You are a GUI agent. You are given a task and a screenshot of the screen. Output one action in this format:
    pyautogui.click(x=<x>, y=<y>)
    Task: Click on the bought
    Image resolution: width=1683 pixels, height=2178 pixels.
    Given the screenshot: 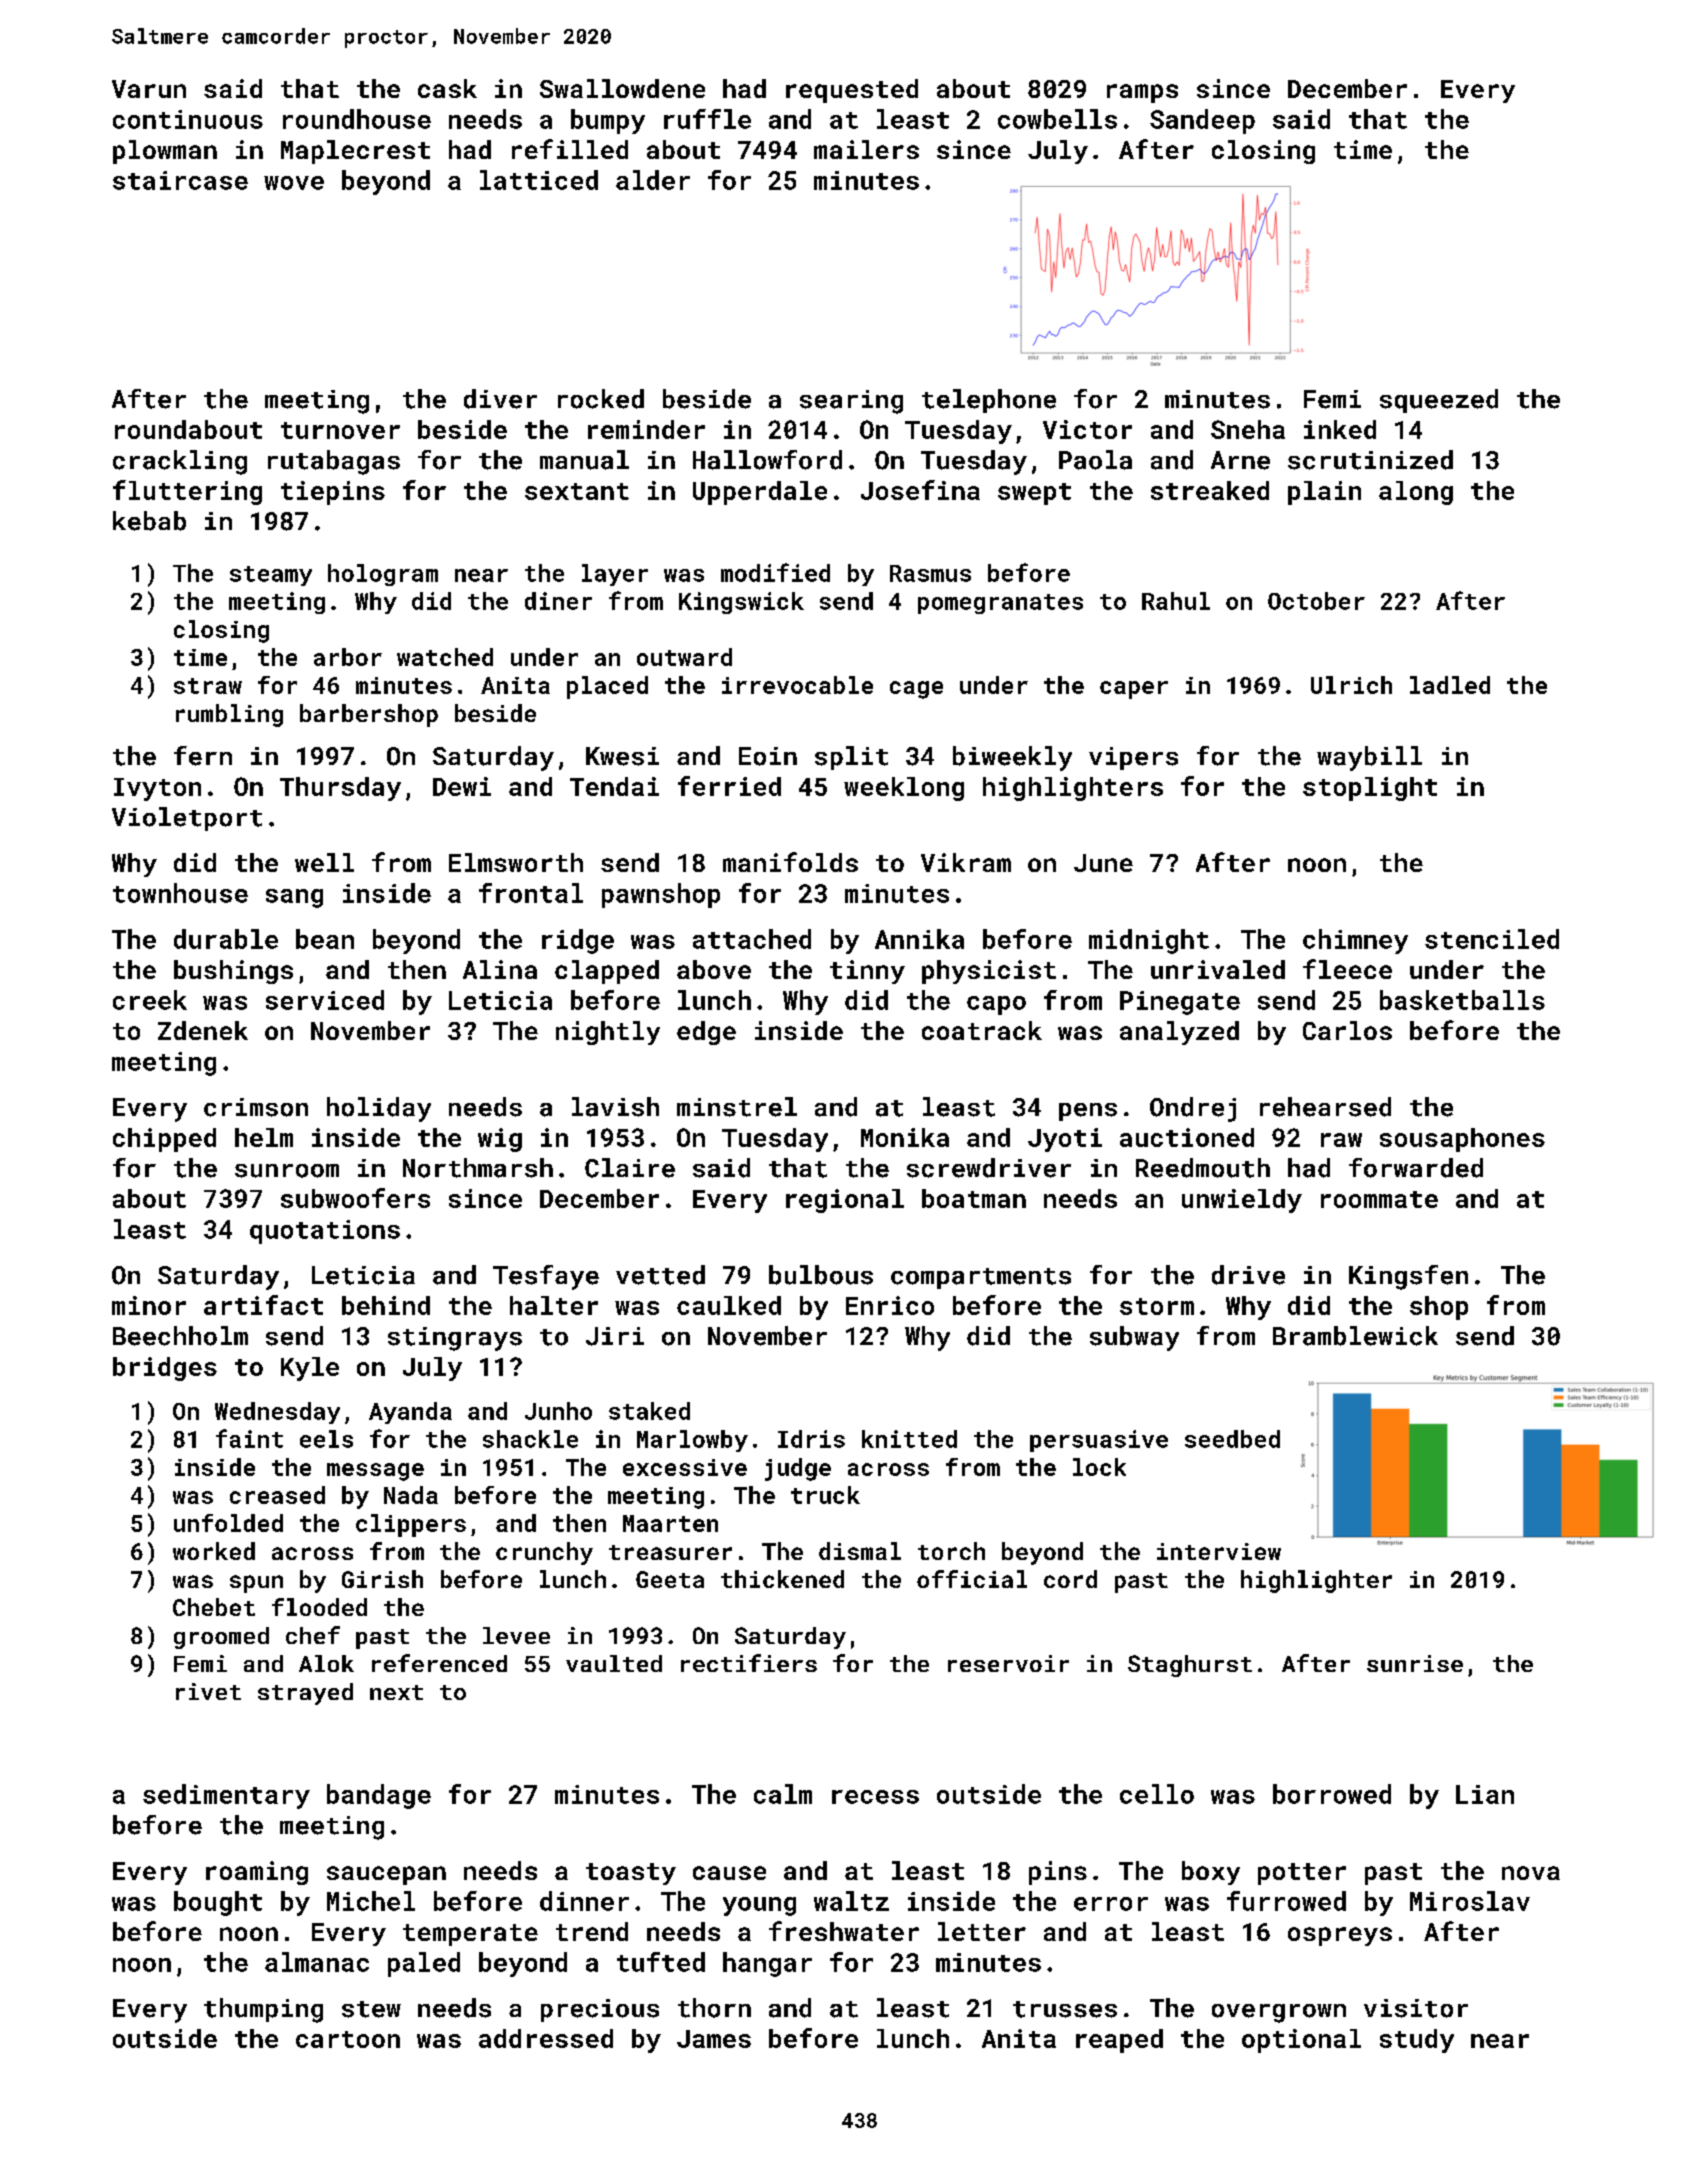 What is the action you would take?
    pyautogui.click(x=218, y=1903)
